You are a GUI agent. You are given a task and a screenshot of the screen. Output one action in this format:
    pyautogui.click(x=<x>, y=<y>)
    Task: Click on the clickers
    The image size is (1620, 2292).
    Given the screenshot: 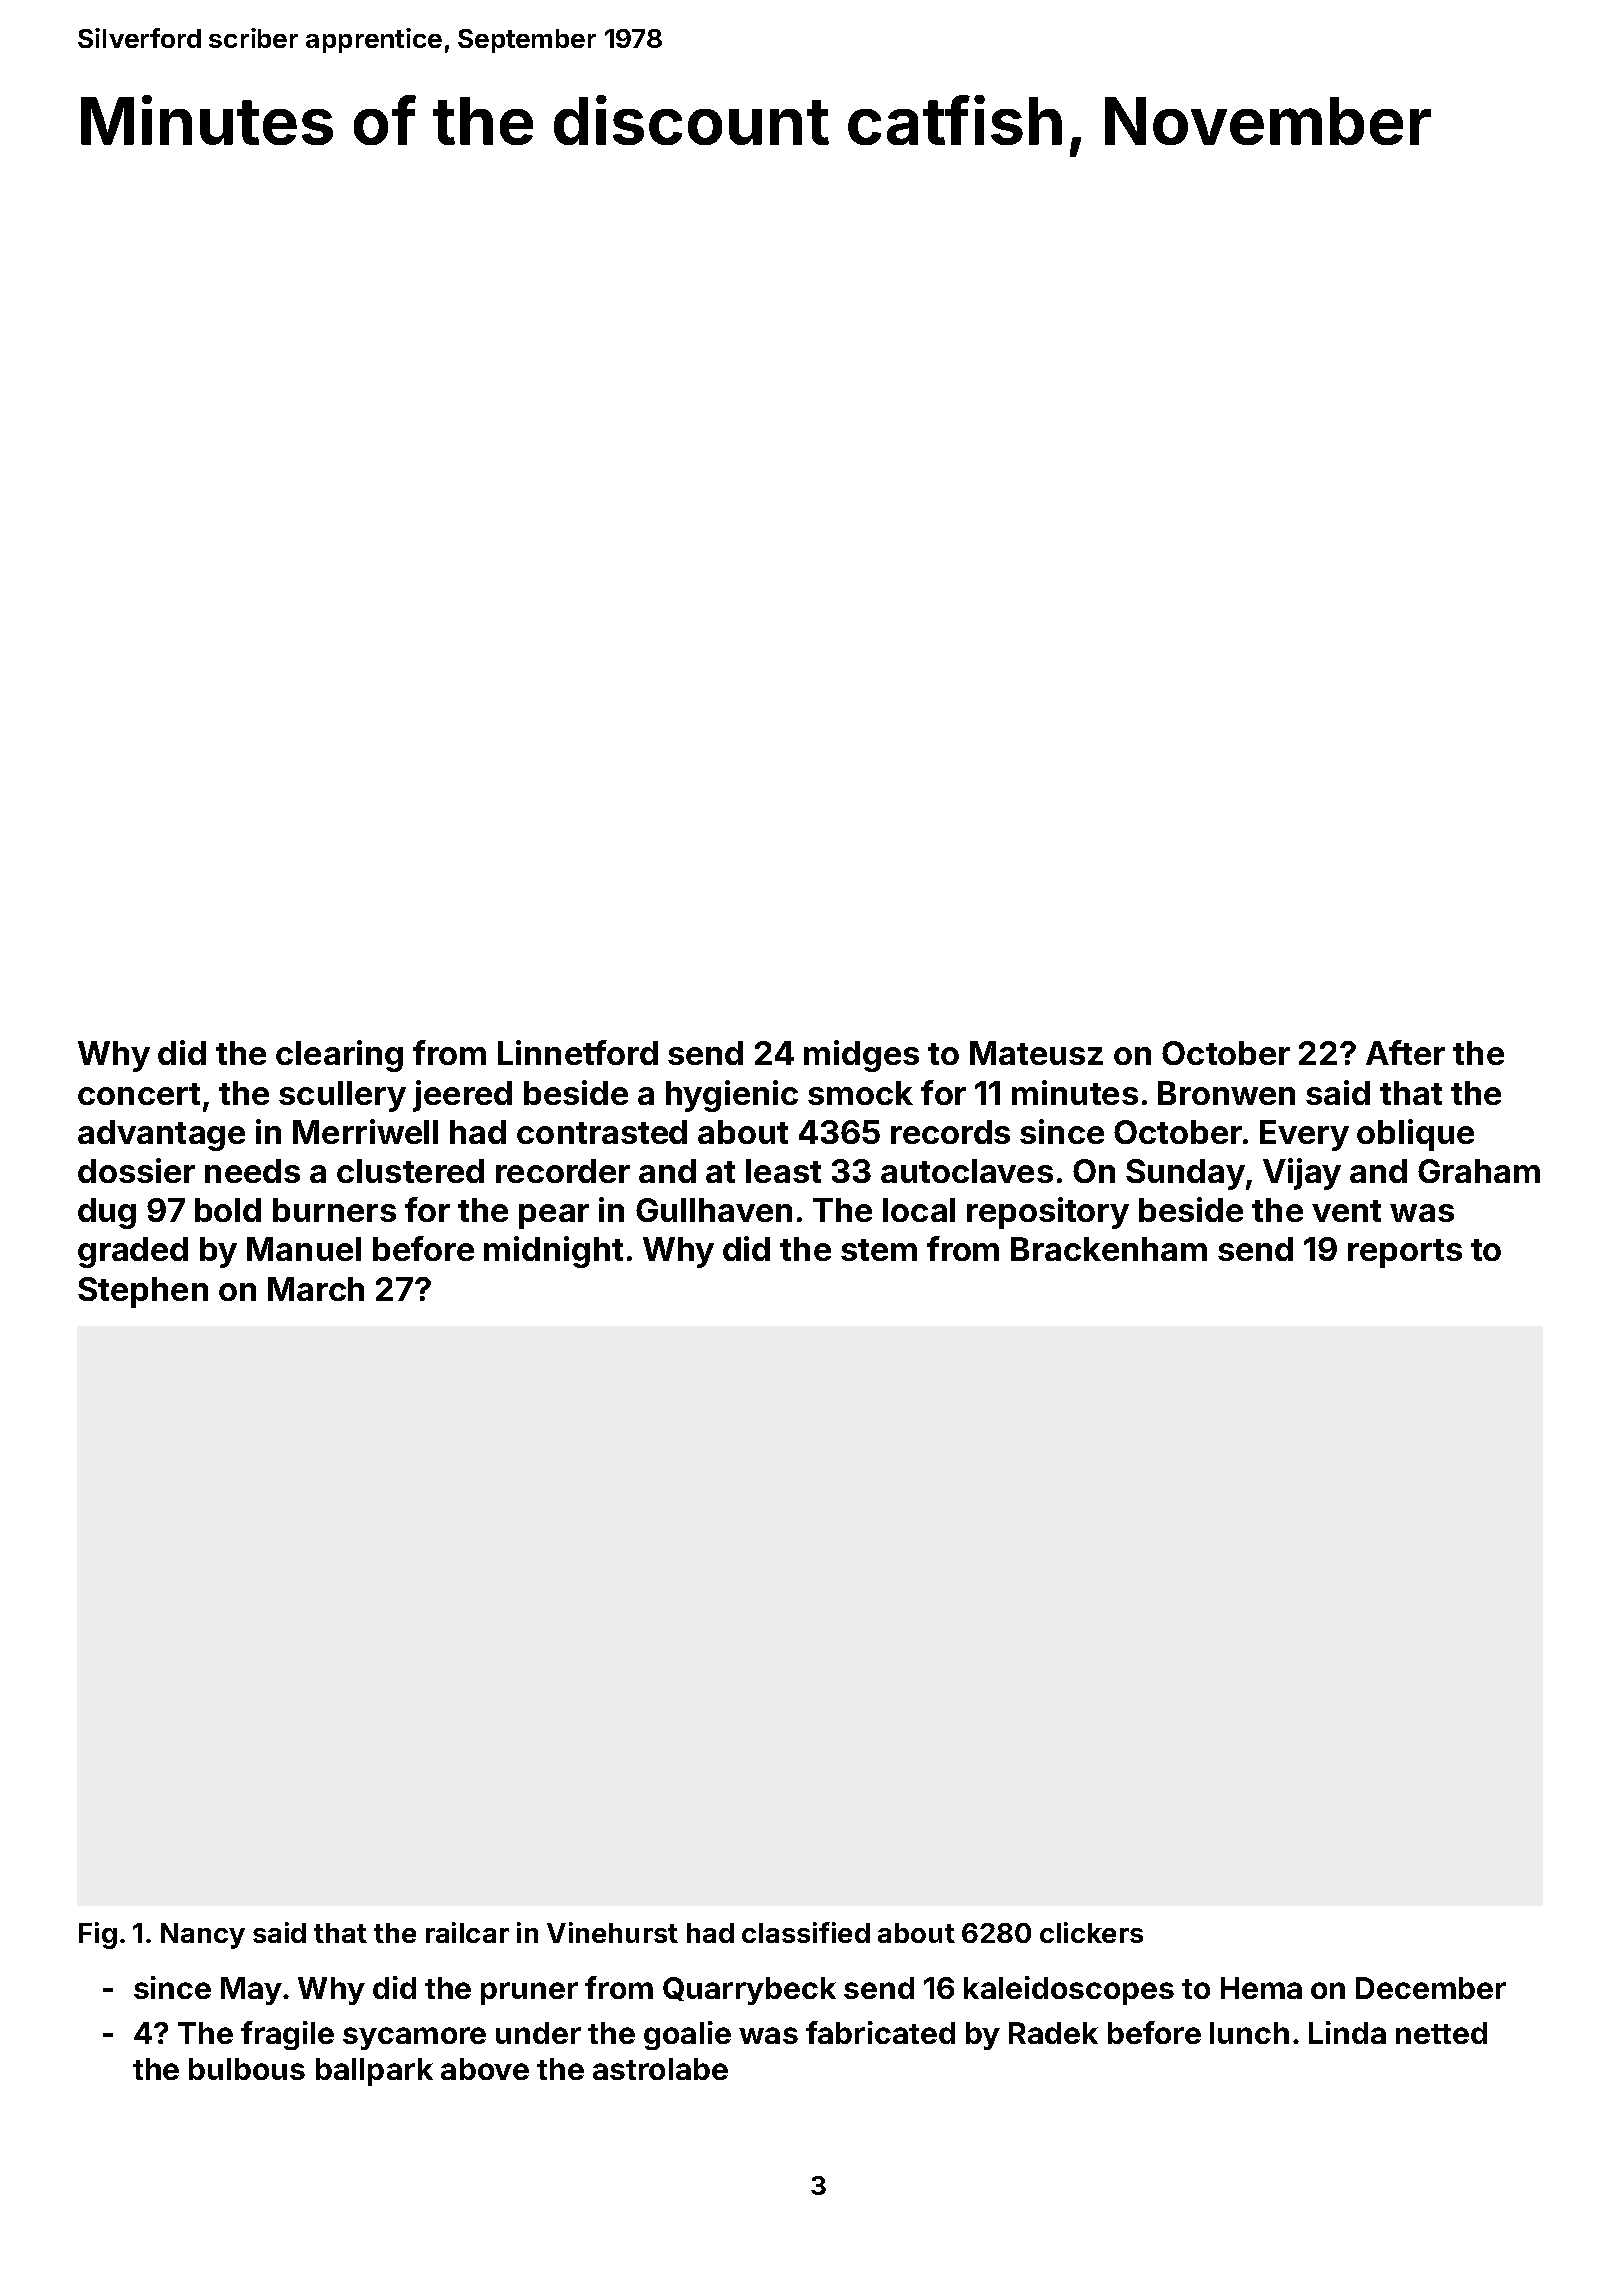 What is the action you would take?
    pyautogui.click(x=1091, y=1932)
